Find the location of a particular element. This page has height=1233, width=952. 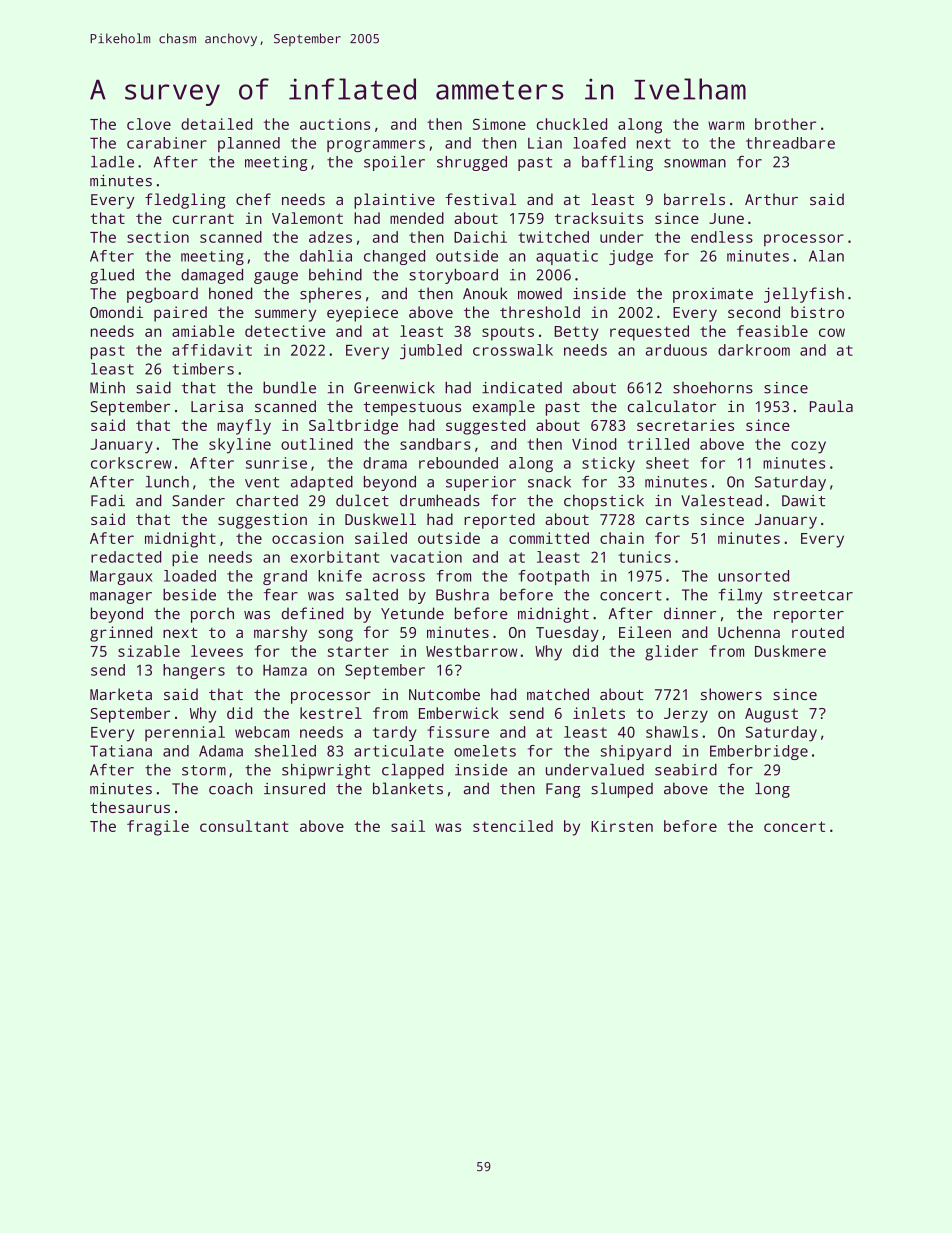

cozy is located at coordinates (808, 447).
